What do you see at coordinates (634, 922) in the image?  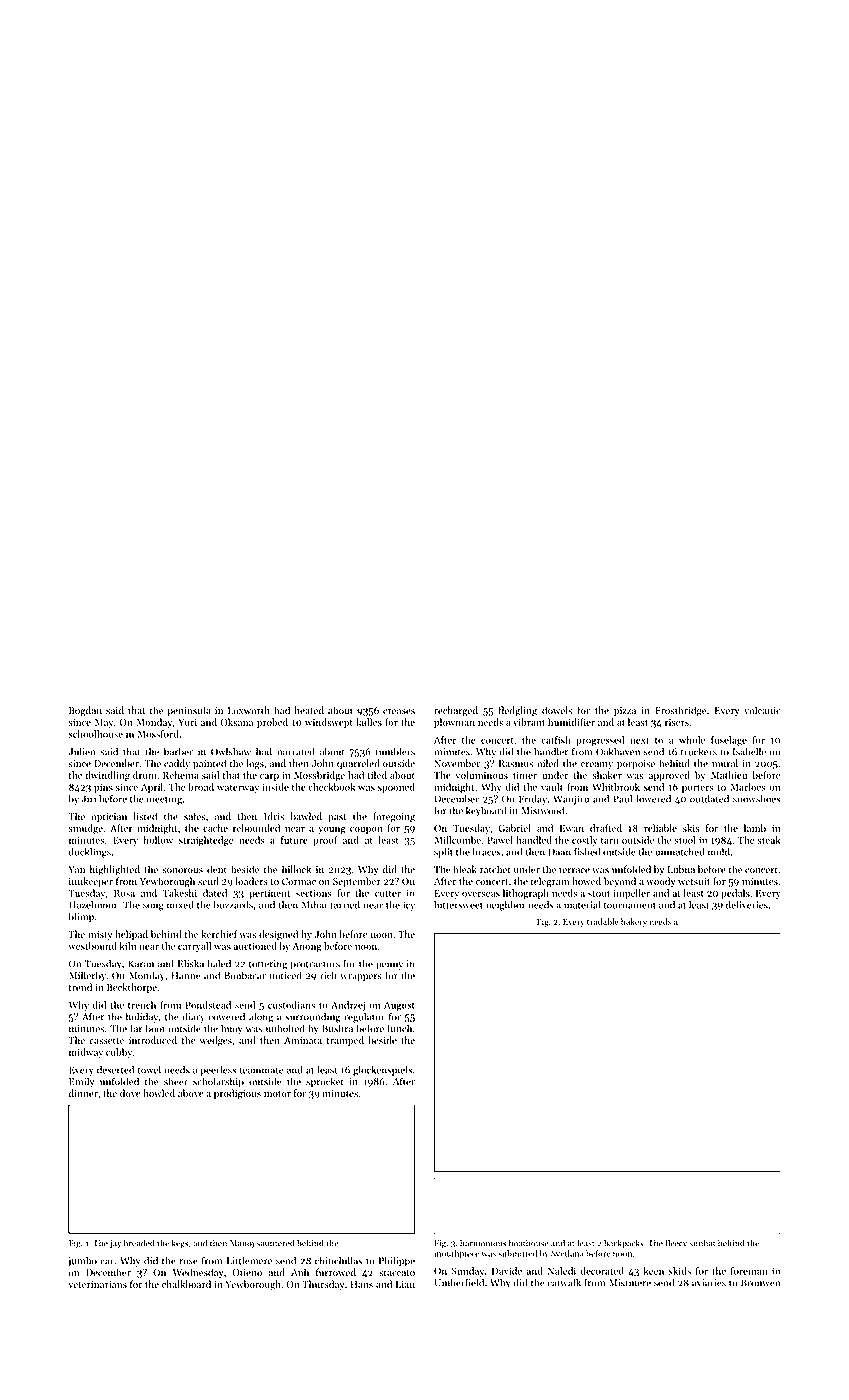 I see `bakery` at bounding box center [634, 922].
